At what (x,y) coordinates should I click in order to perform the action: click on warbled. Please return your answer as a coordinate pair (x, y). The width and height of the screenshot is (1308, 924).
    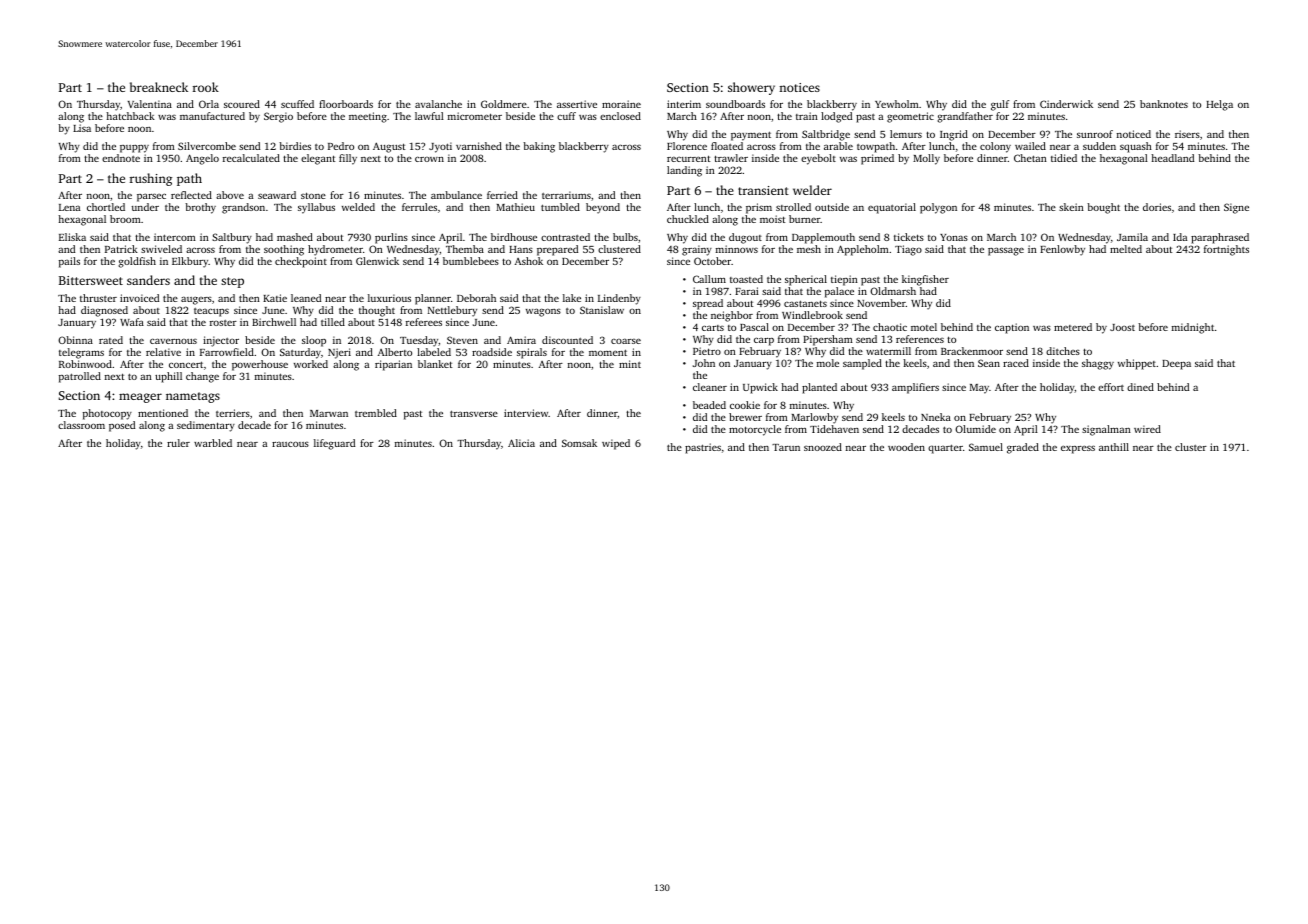
    Looking at the image, I should click on (213, 443).
